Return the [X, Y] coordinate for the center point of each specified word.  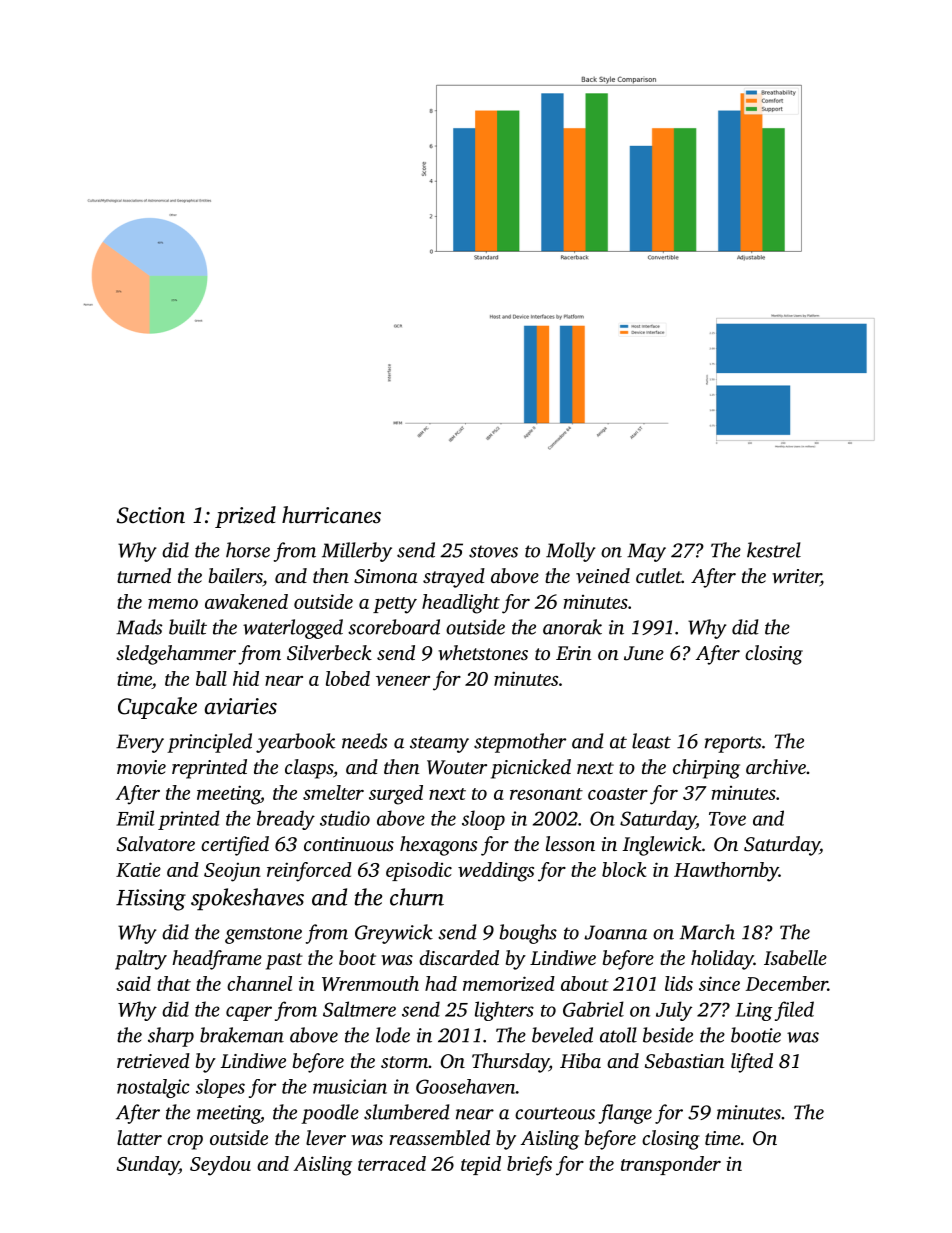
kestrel [774, 550]
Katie [138, 869]
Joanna [615, 932]
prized [245, 517]
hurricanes [331, 515]
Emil [135, 818]
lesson [570, 843]
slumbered [407, 1112]
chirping [706, 769]
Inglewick [662, 846]
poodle [330, 1114]
